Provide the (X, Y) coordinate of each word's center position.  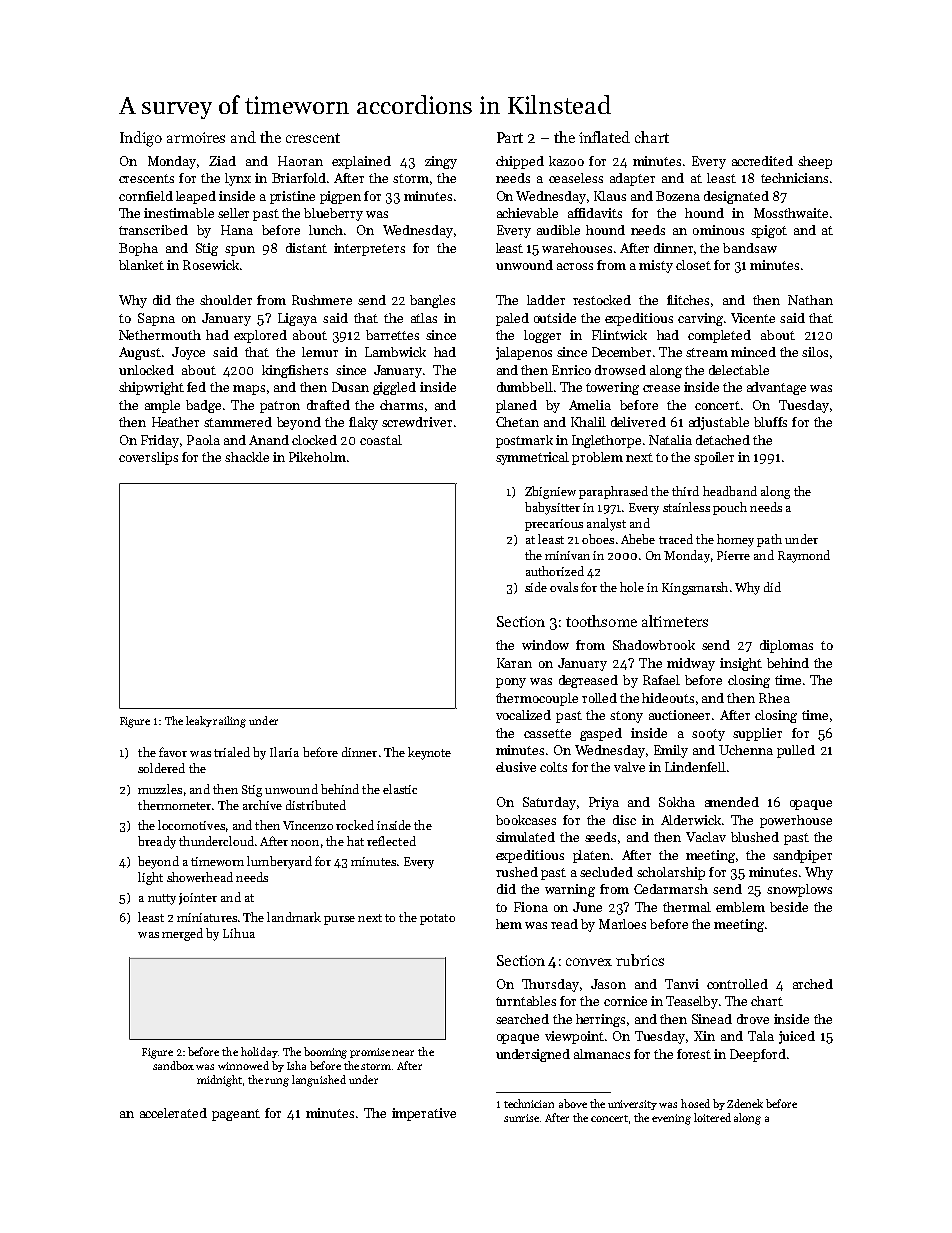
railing (229, 722)
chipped (520, 162)
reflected (391, 841)
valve (629, 767)
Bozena (678, 196)
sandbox (173, 1065)
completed (719, 336)
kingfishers (295, 371)
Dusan (350, 387)
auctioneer (679, 715)
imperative (424, 1114)
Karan (514, 663)
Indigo (141, 139)
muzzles (160, 789)
